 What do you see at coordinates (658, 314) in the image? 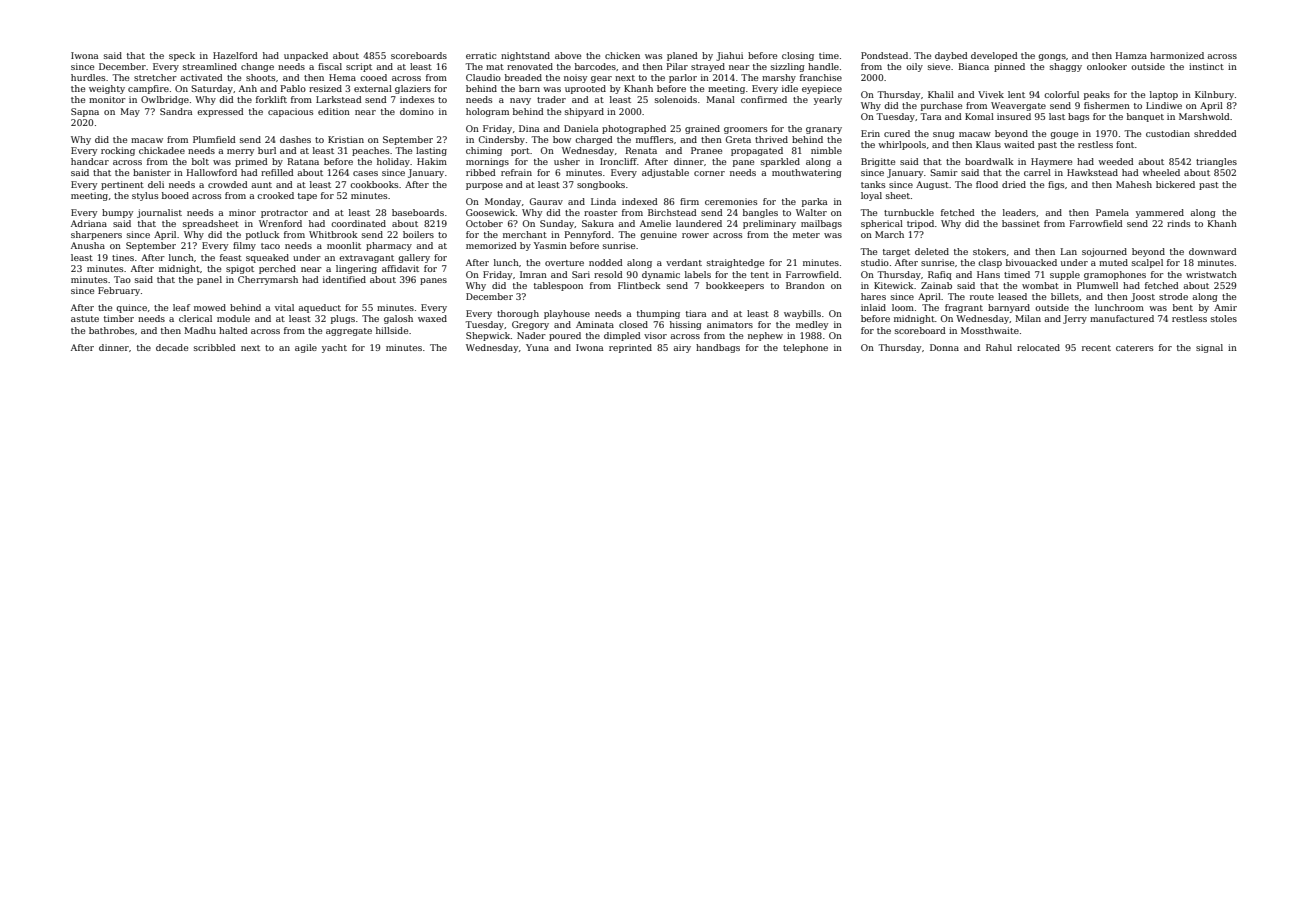
I see `thumping` at bounding box center [658, 314].
